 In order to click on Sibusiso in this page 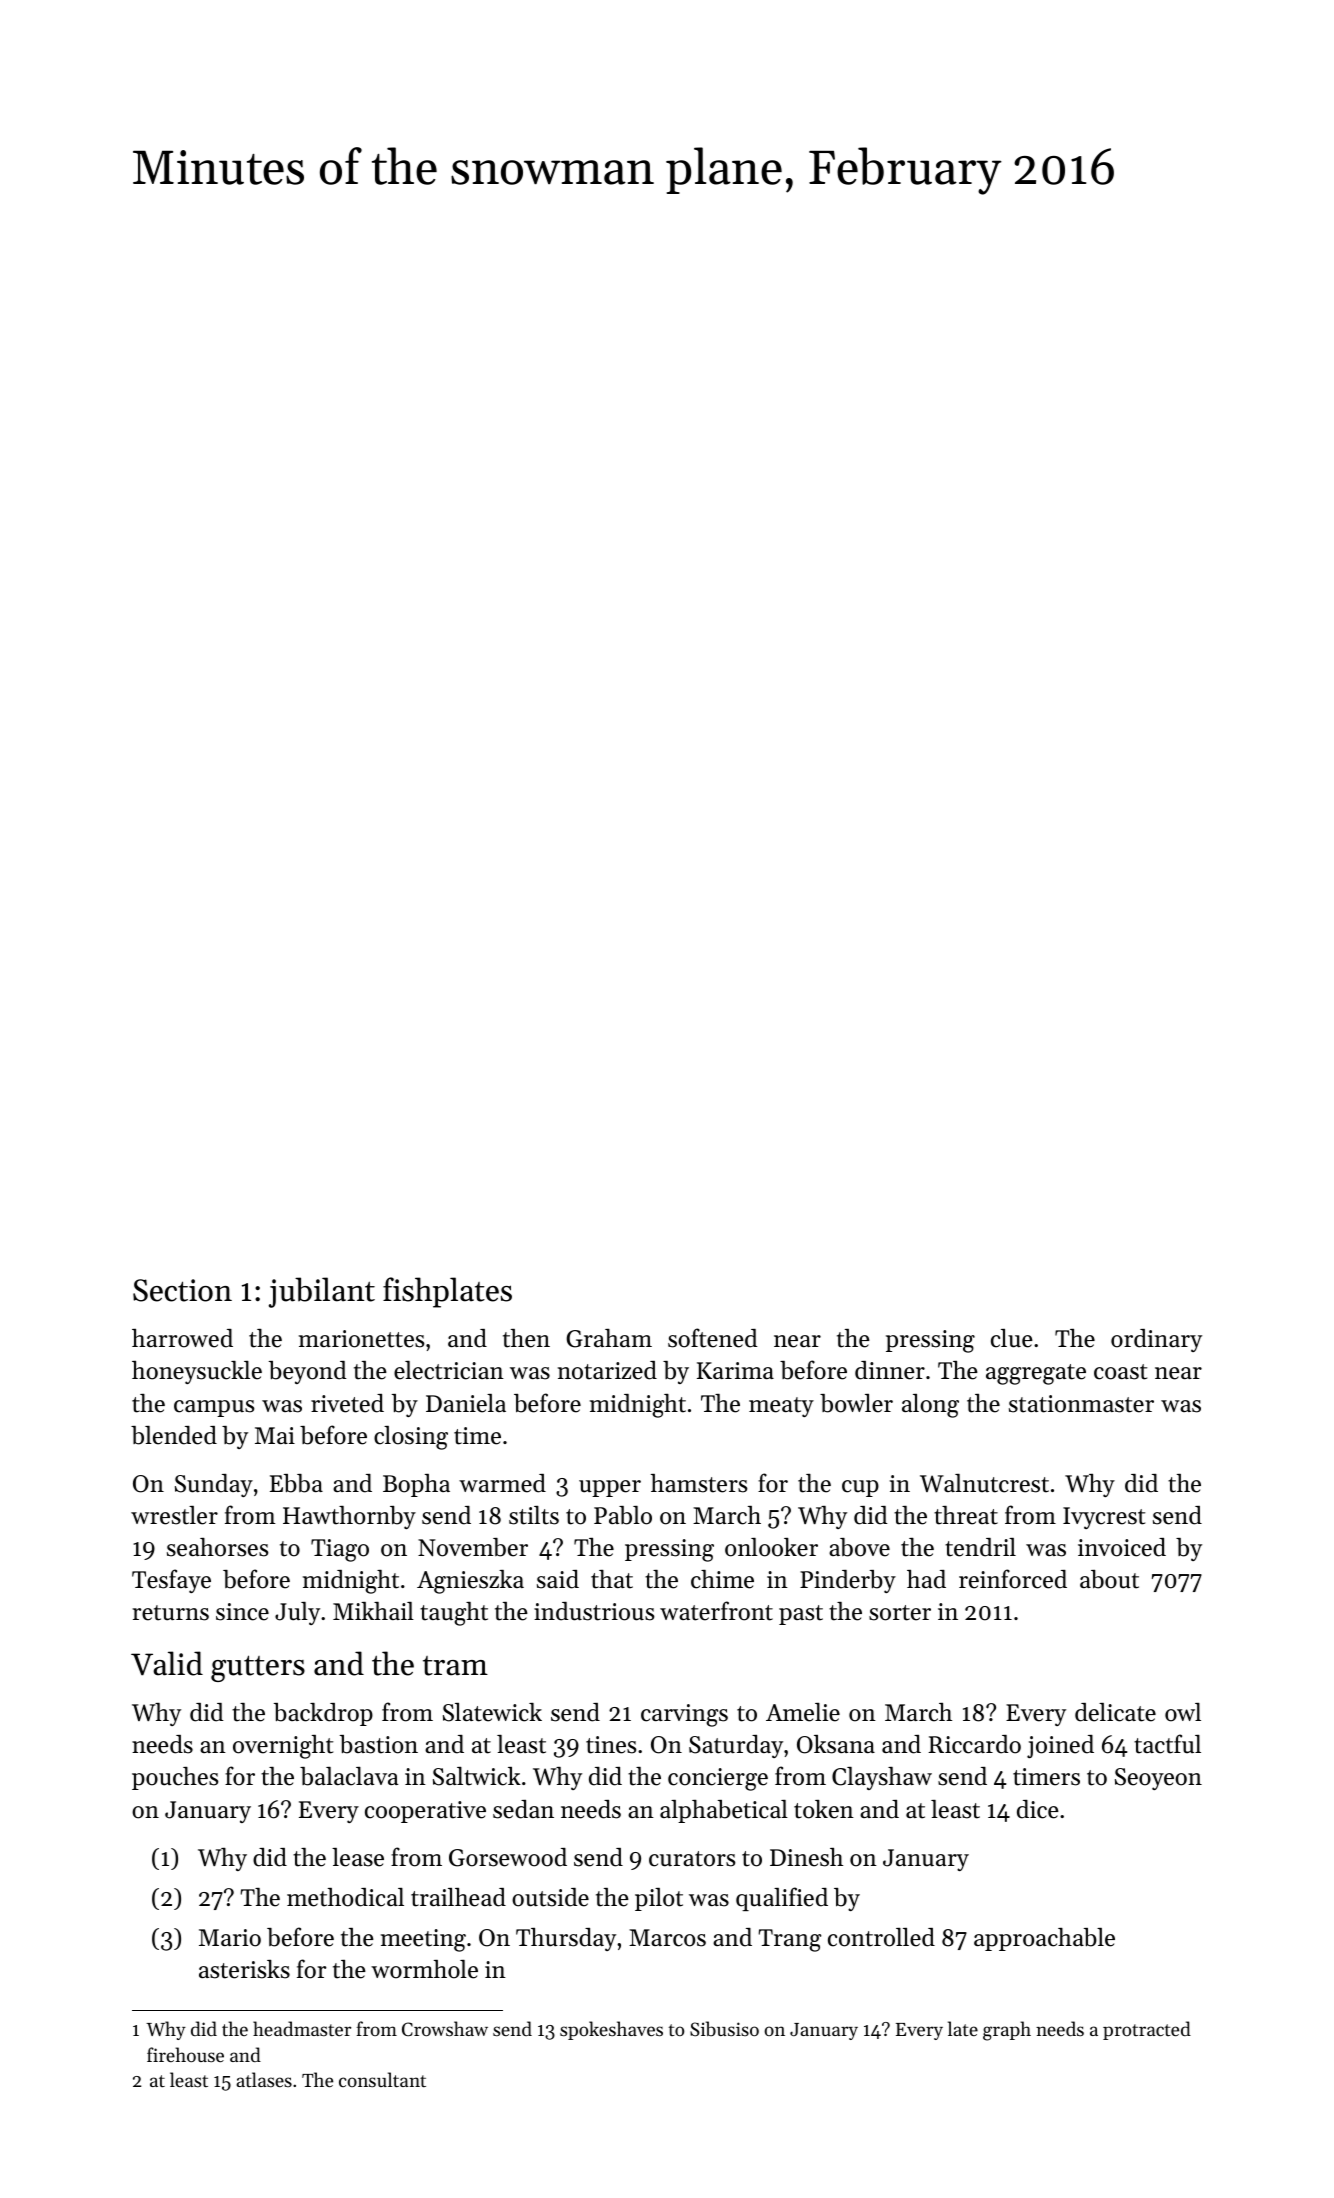, I will do `click(724, 2029)`.
